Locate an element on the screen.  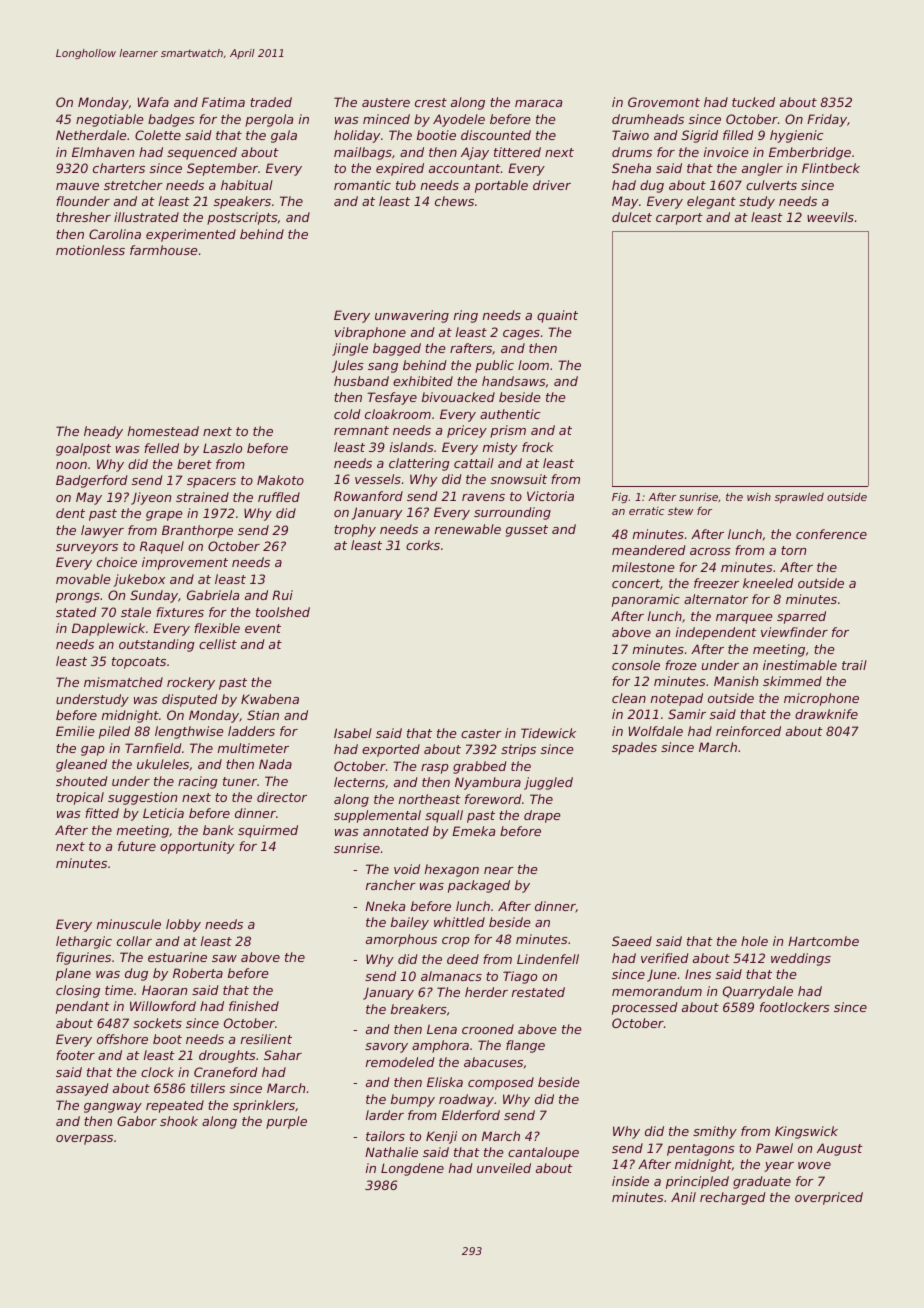
beret is located at coordinates (194, 464).
